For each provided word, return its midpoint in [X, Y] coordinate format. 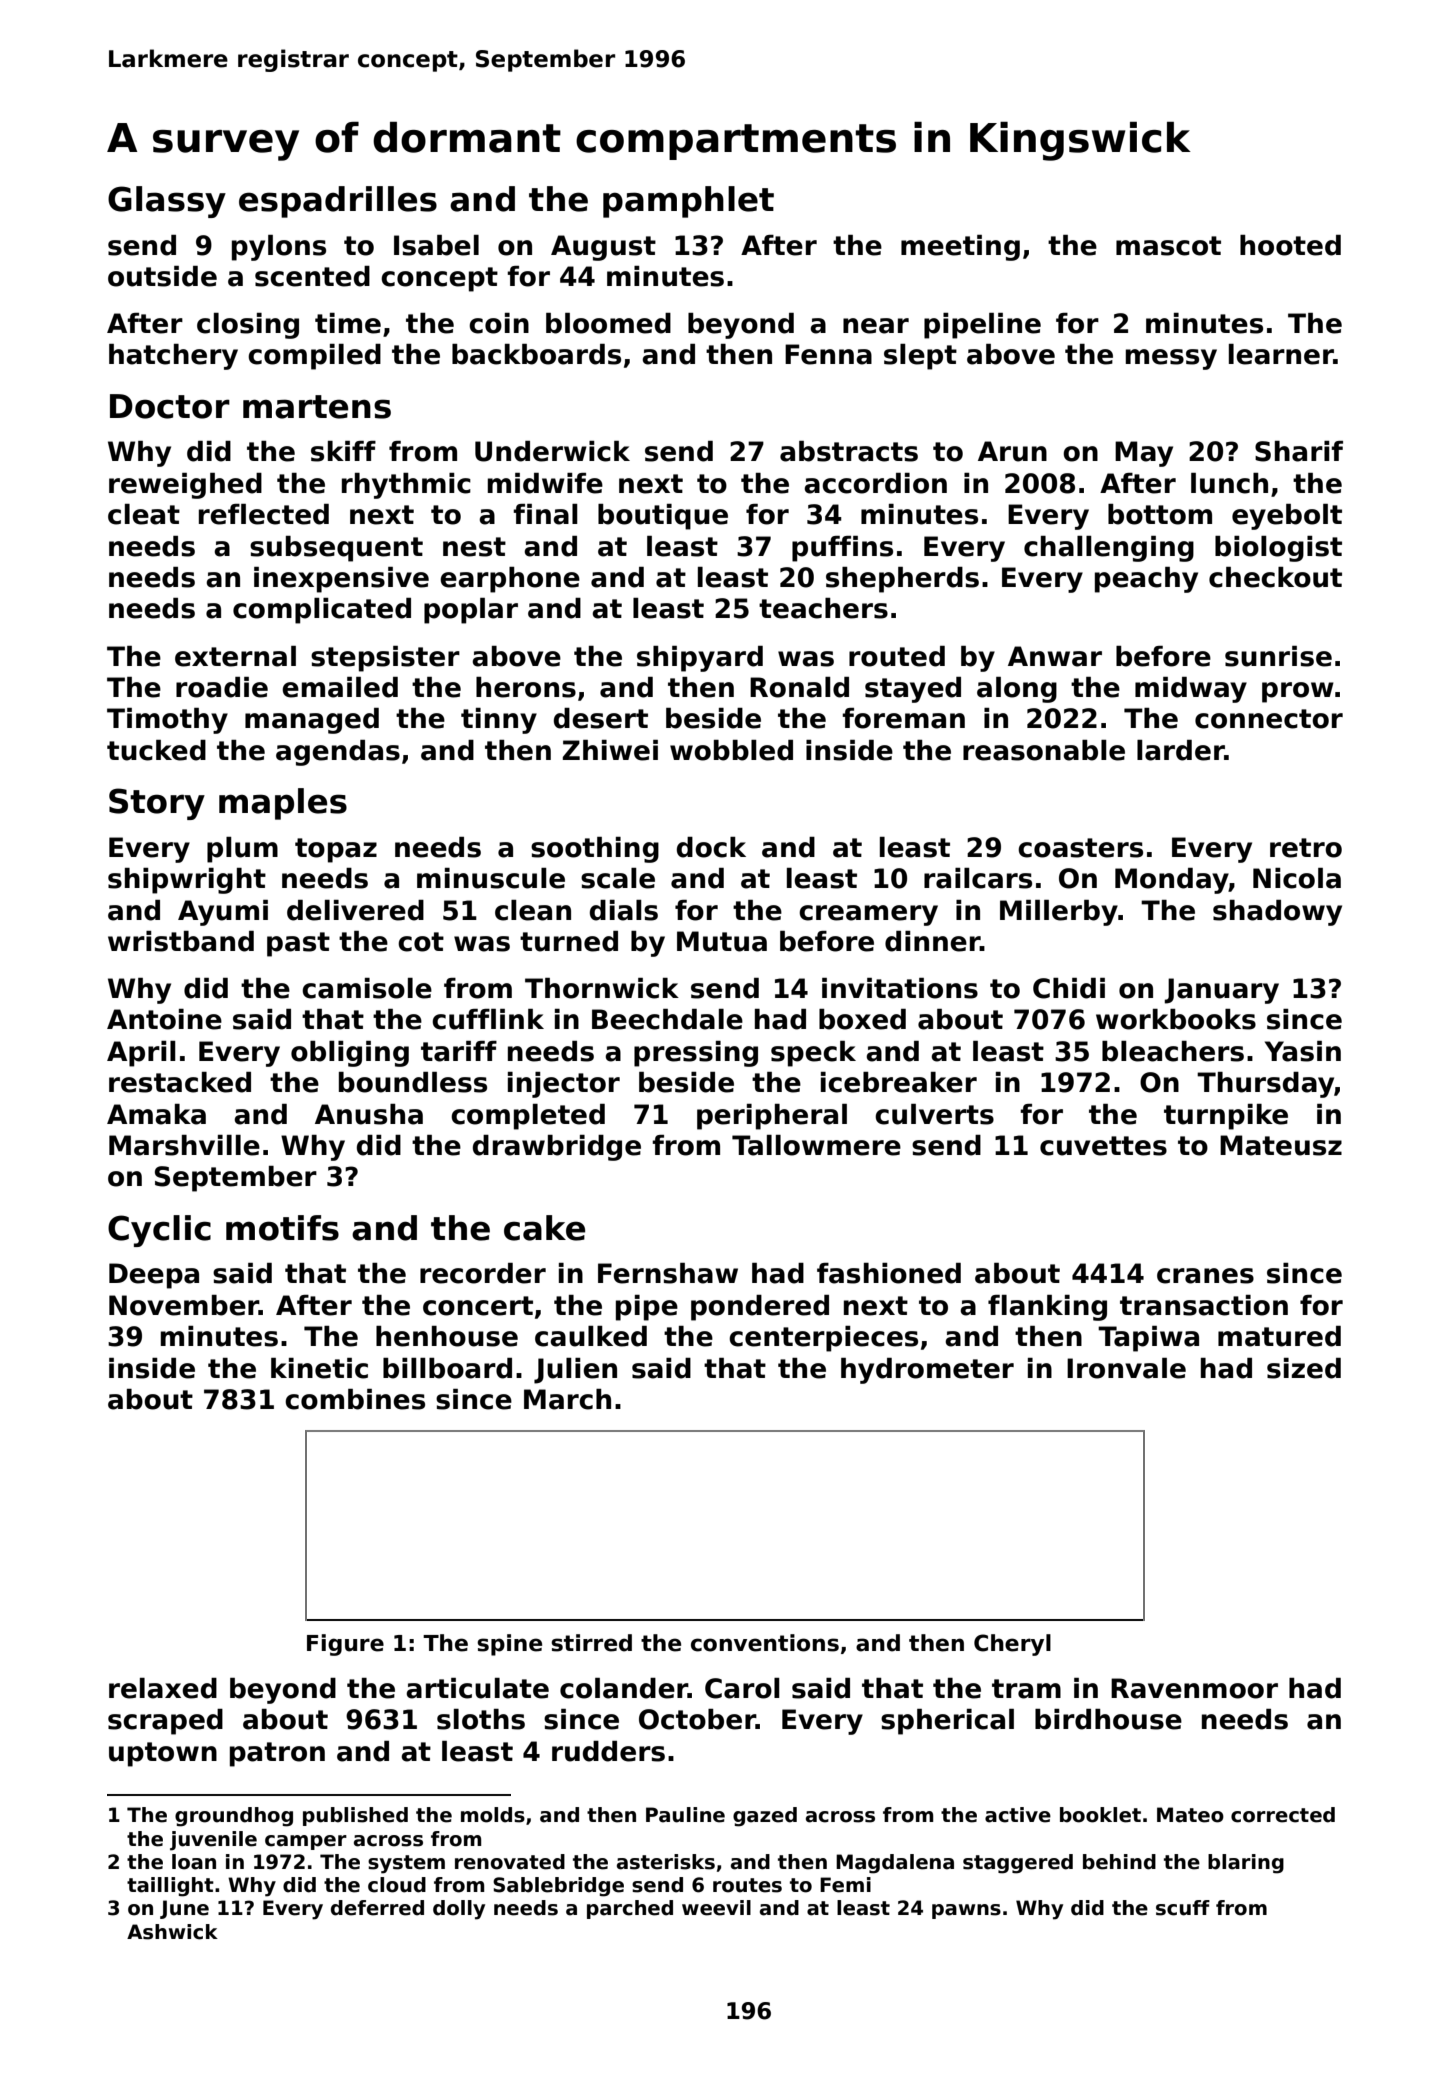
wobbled [731, 750]
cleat [144, 514]
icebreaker [899, 1082]
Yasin [1303, 1051]
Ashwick [172, 1932]
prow [1298, 692]
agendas [338, 753]
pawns [966, 1911]
